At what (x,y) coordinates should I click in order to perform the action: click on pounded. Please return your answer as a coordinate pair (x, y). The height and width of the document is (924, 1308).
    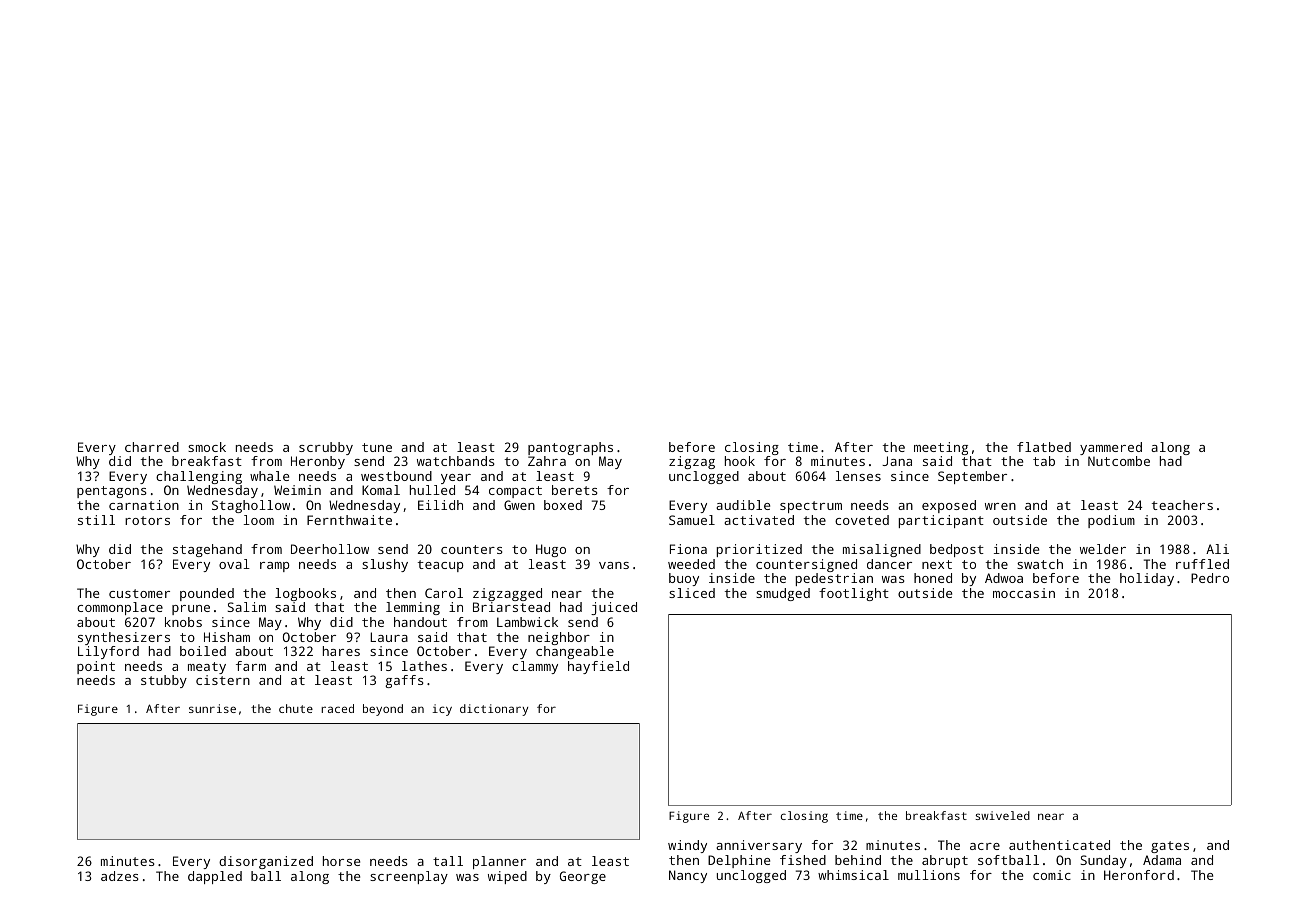
    Looking at the image, I should click on (207, 594).
